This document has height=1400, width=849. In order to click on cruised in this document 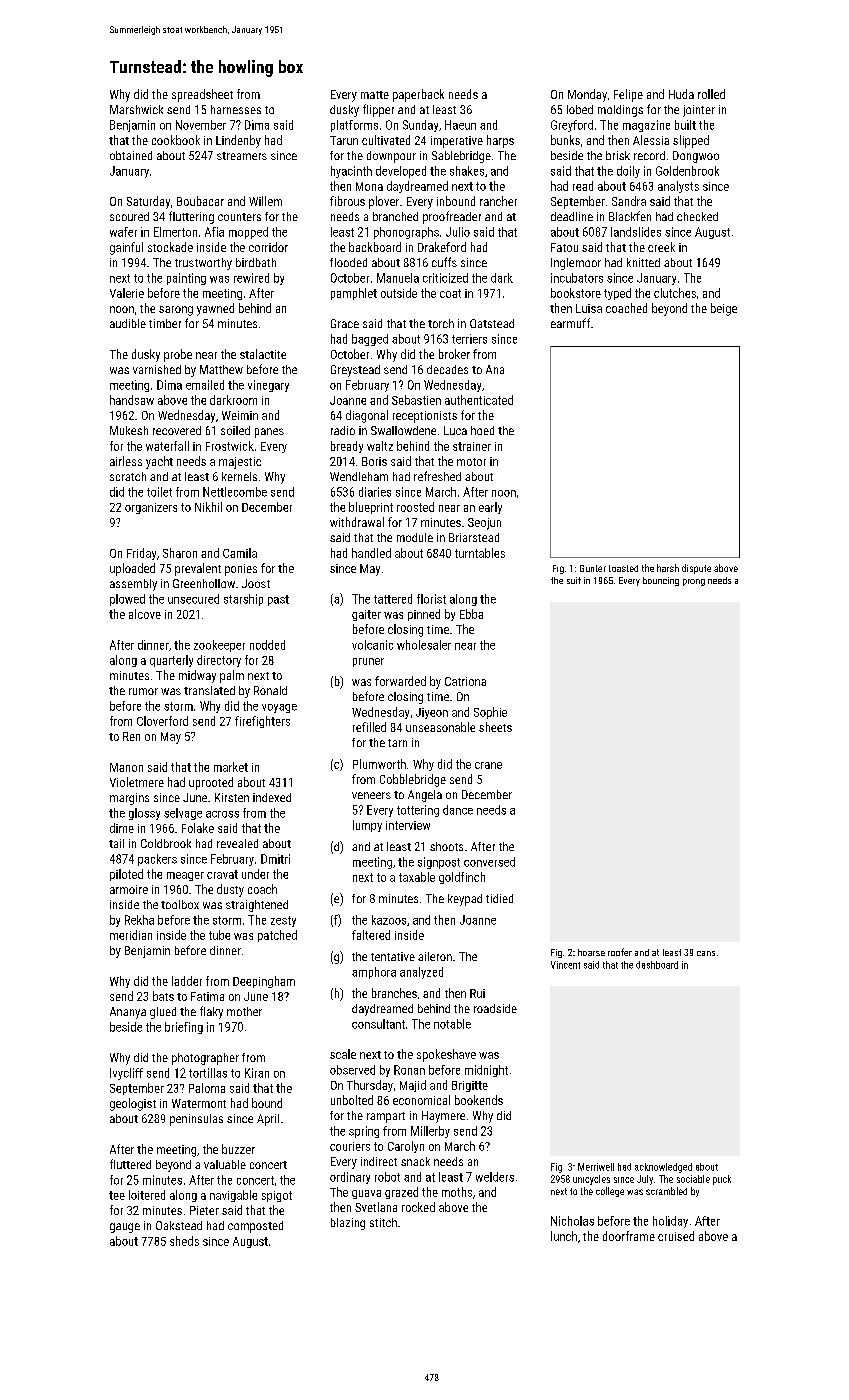, I will do `click(676, 1236)`.
